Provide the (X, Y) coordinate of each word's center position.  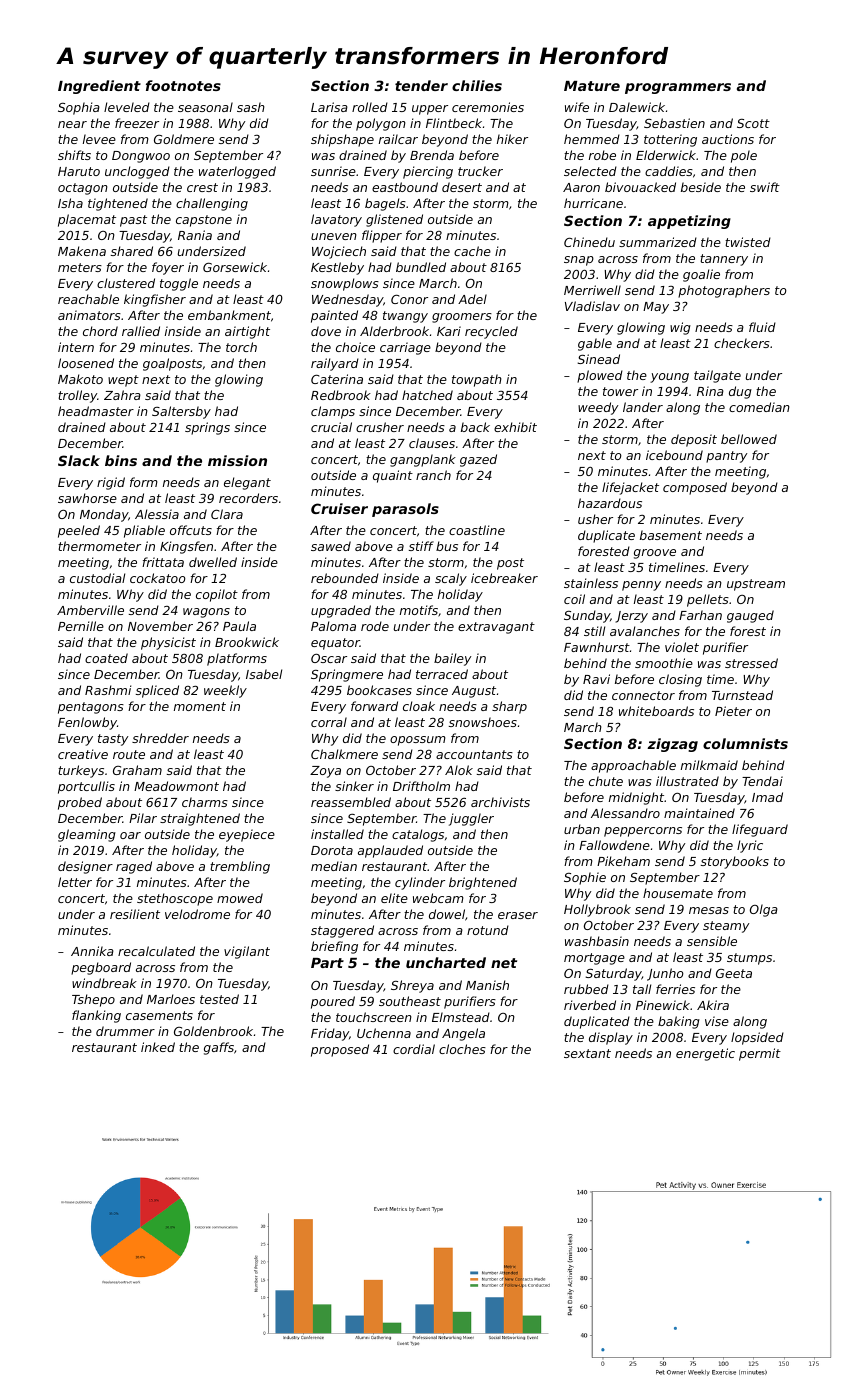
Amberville (90, 610)
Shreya (412, 986)
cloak (419, 706)
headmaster (96, 411)
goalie (701, 275)
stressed (751, 663)
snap (579, 261)
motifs (419, 610)
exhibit (515, 427)
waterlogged (237, 172)
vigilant (247, 952)
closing (680, 680)
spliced (157, 691)
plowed (600, 376)
